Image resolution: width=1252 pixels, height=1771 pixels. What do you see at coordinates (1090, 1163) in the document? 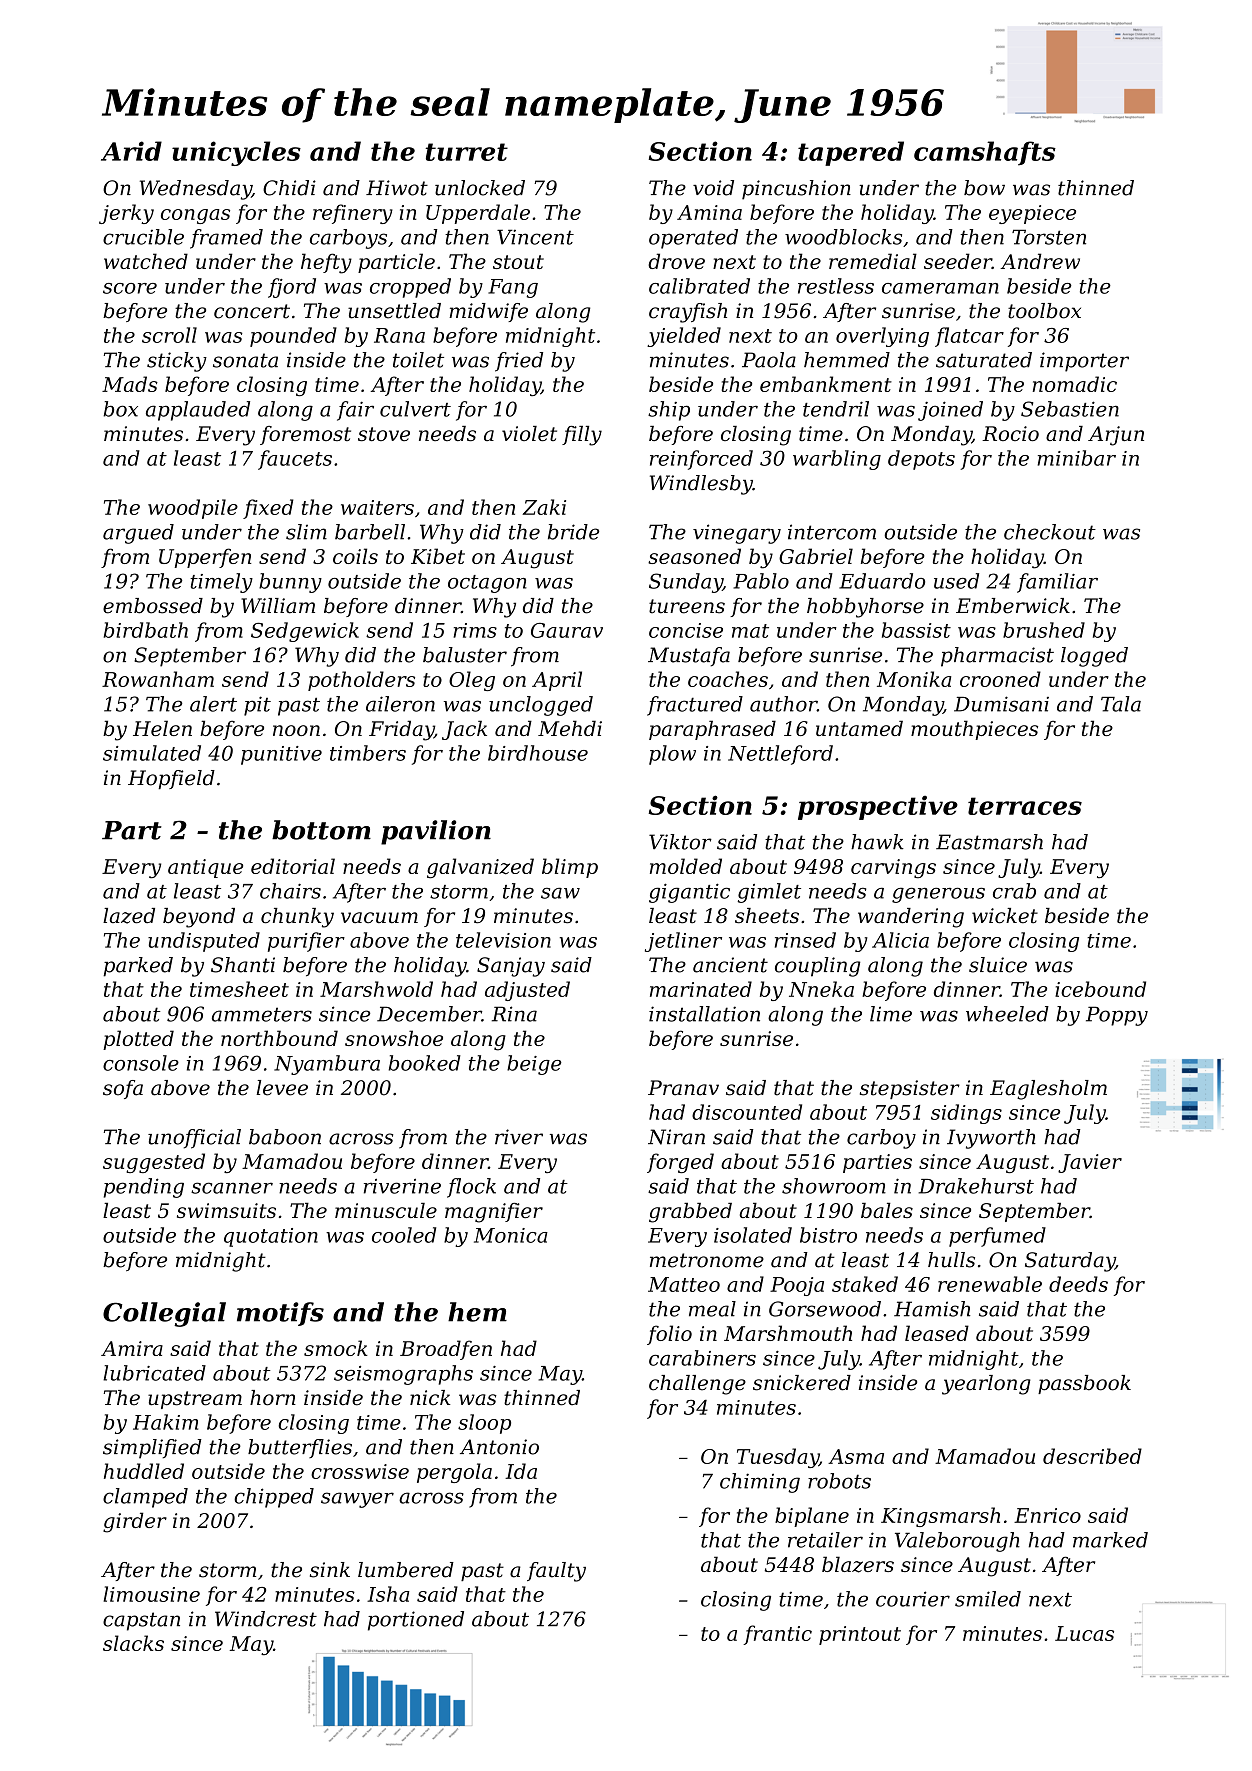
I see `Javier` at bounding box center [1090, 1163].
